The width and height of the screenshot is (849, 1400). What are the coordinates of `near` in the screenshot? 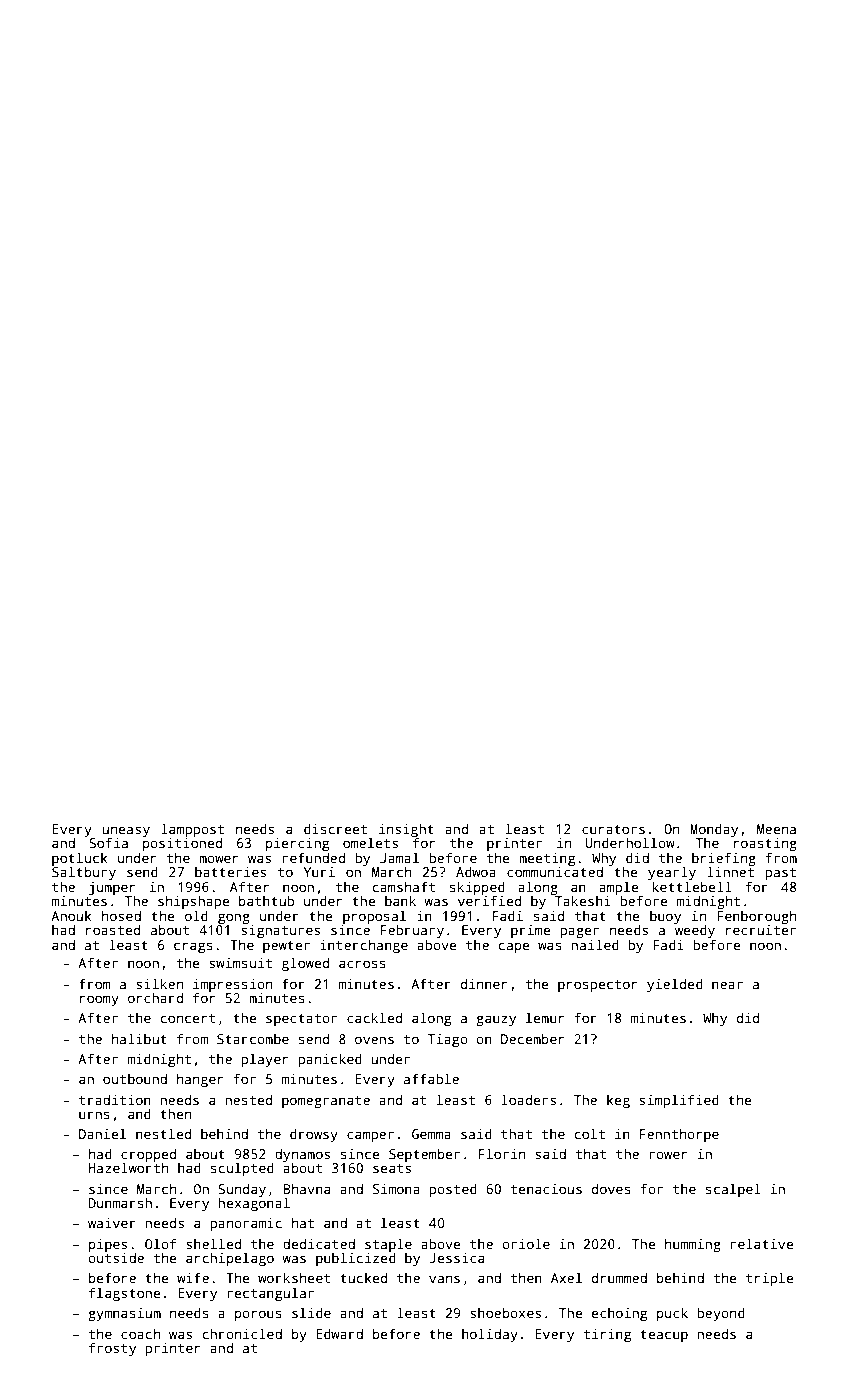 It's located at (727, 985).
